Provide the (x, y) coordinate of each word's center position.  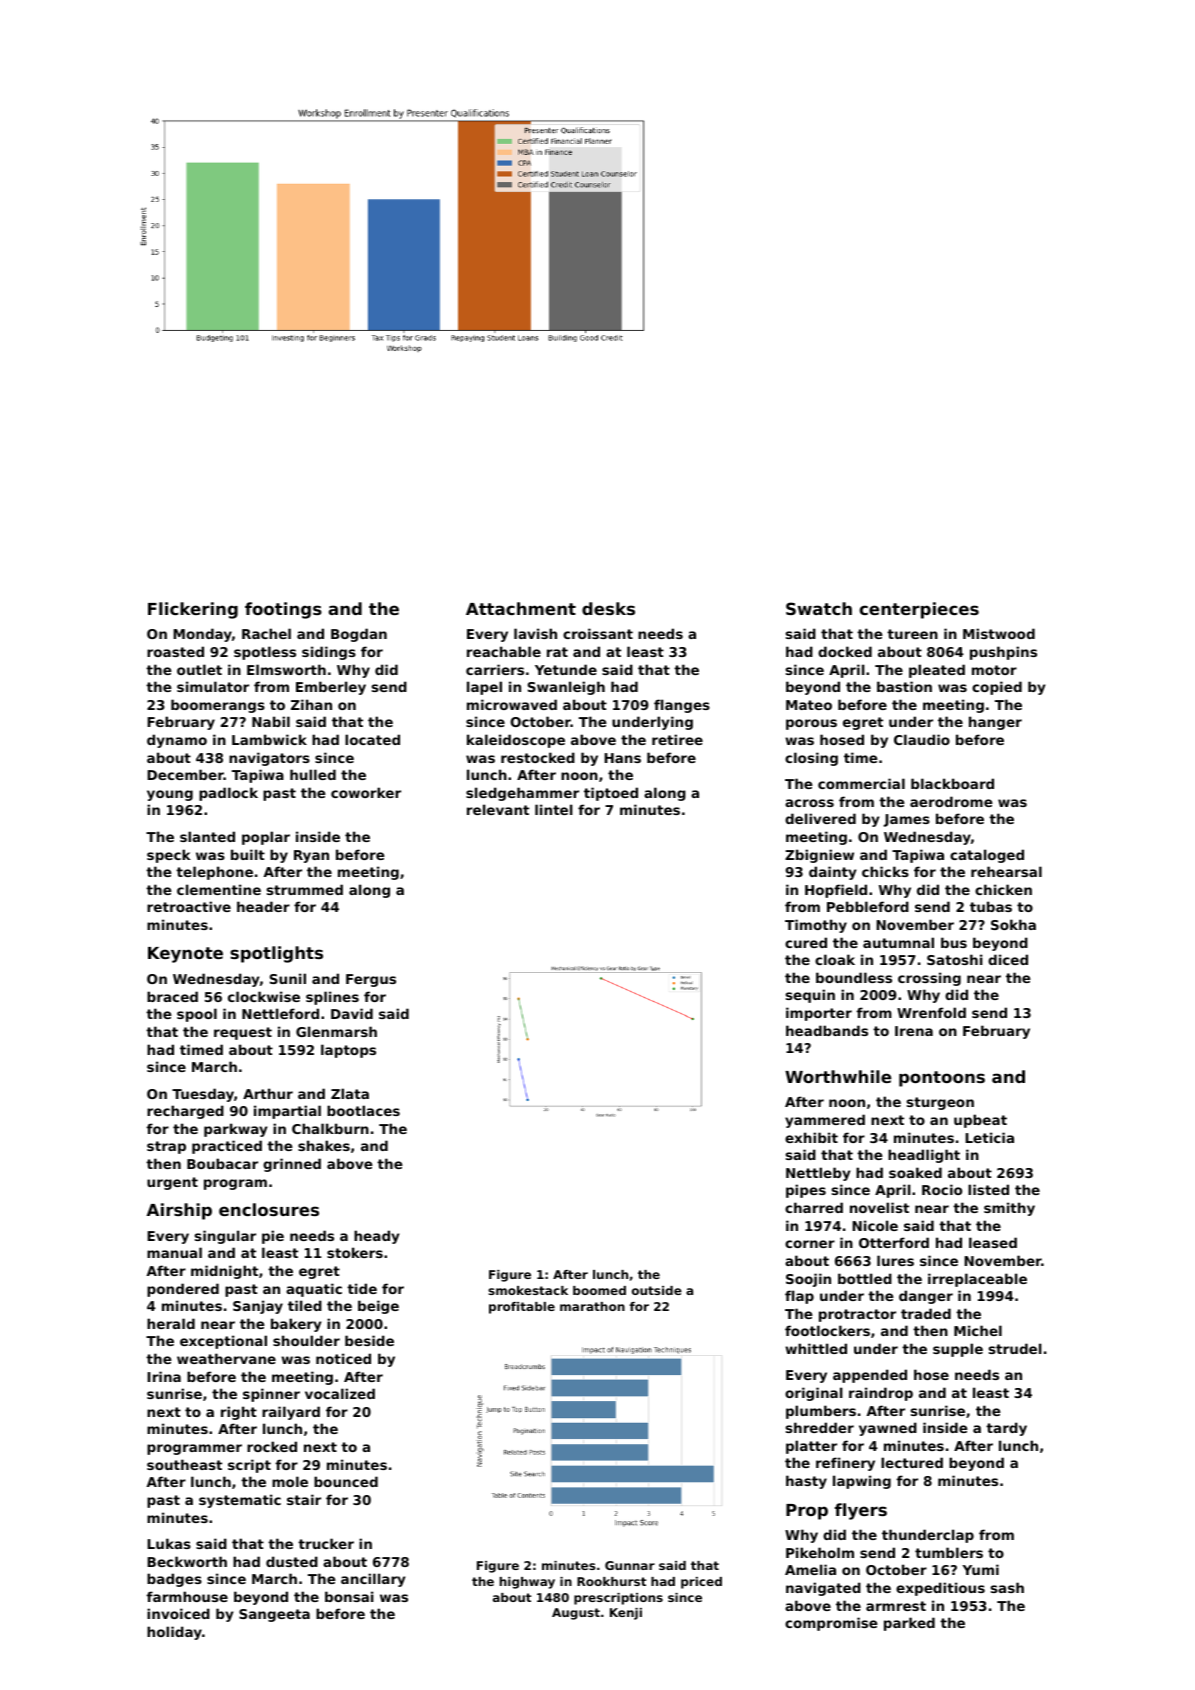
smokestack (528, 1290)
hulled (313, 774)
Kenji (626, 1614)
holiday (174, 1633)
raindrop (881, 1394)
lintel (554, 809)
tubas (991, 906)
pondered (183, 1290)
